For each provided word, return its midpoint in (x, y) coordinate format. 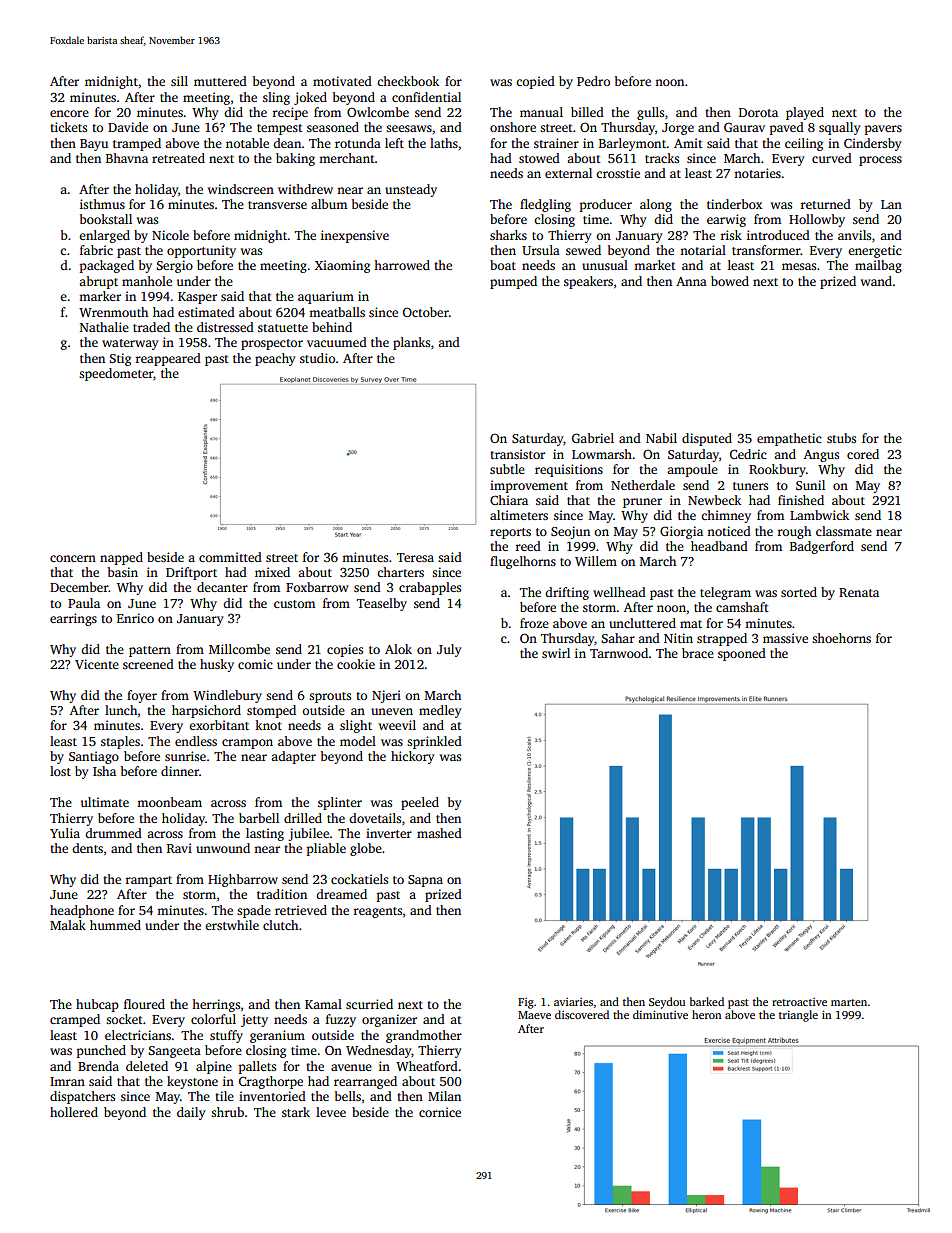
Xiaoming (342, 266)
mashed (439, 833)
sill (179, 81)
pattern (150, 651)
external (568, 173)
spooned (742, 654)
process (880, 161)
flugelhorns (523, 562)
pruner (642, 503)
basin (123, 572)
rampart (149, 881)
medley (440, 711)
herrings (216, 1005)
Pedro (593, 81)
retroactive (799, 1002)
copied (535, 82)
